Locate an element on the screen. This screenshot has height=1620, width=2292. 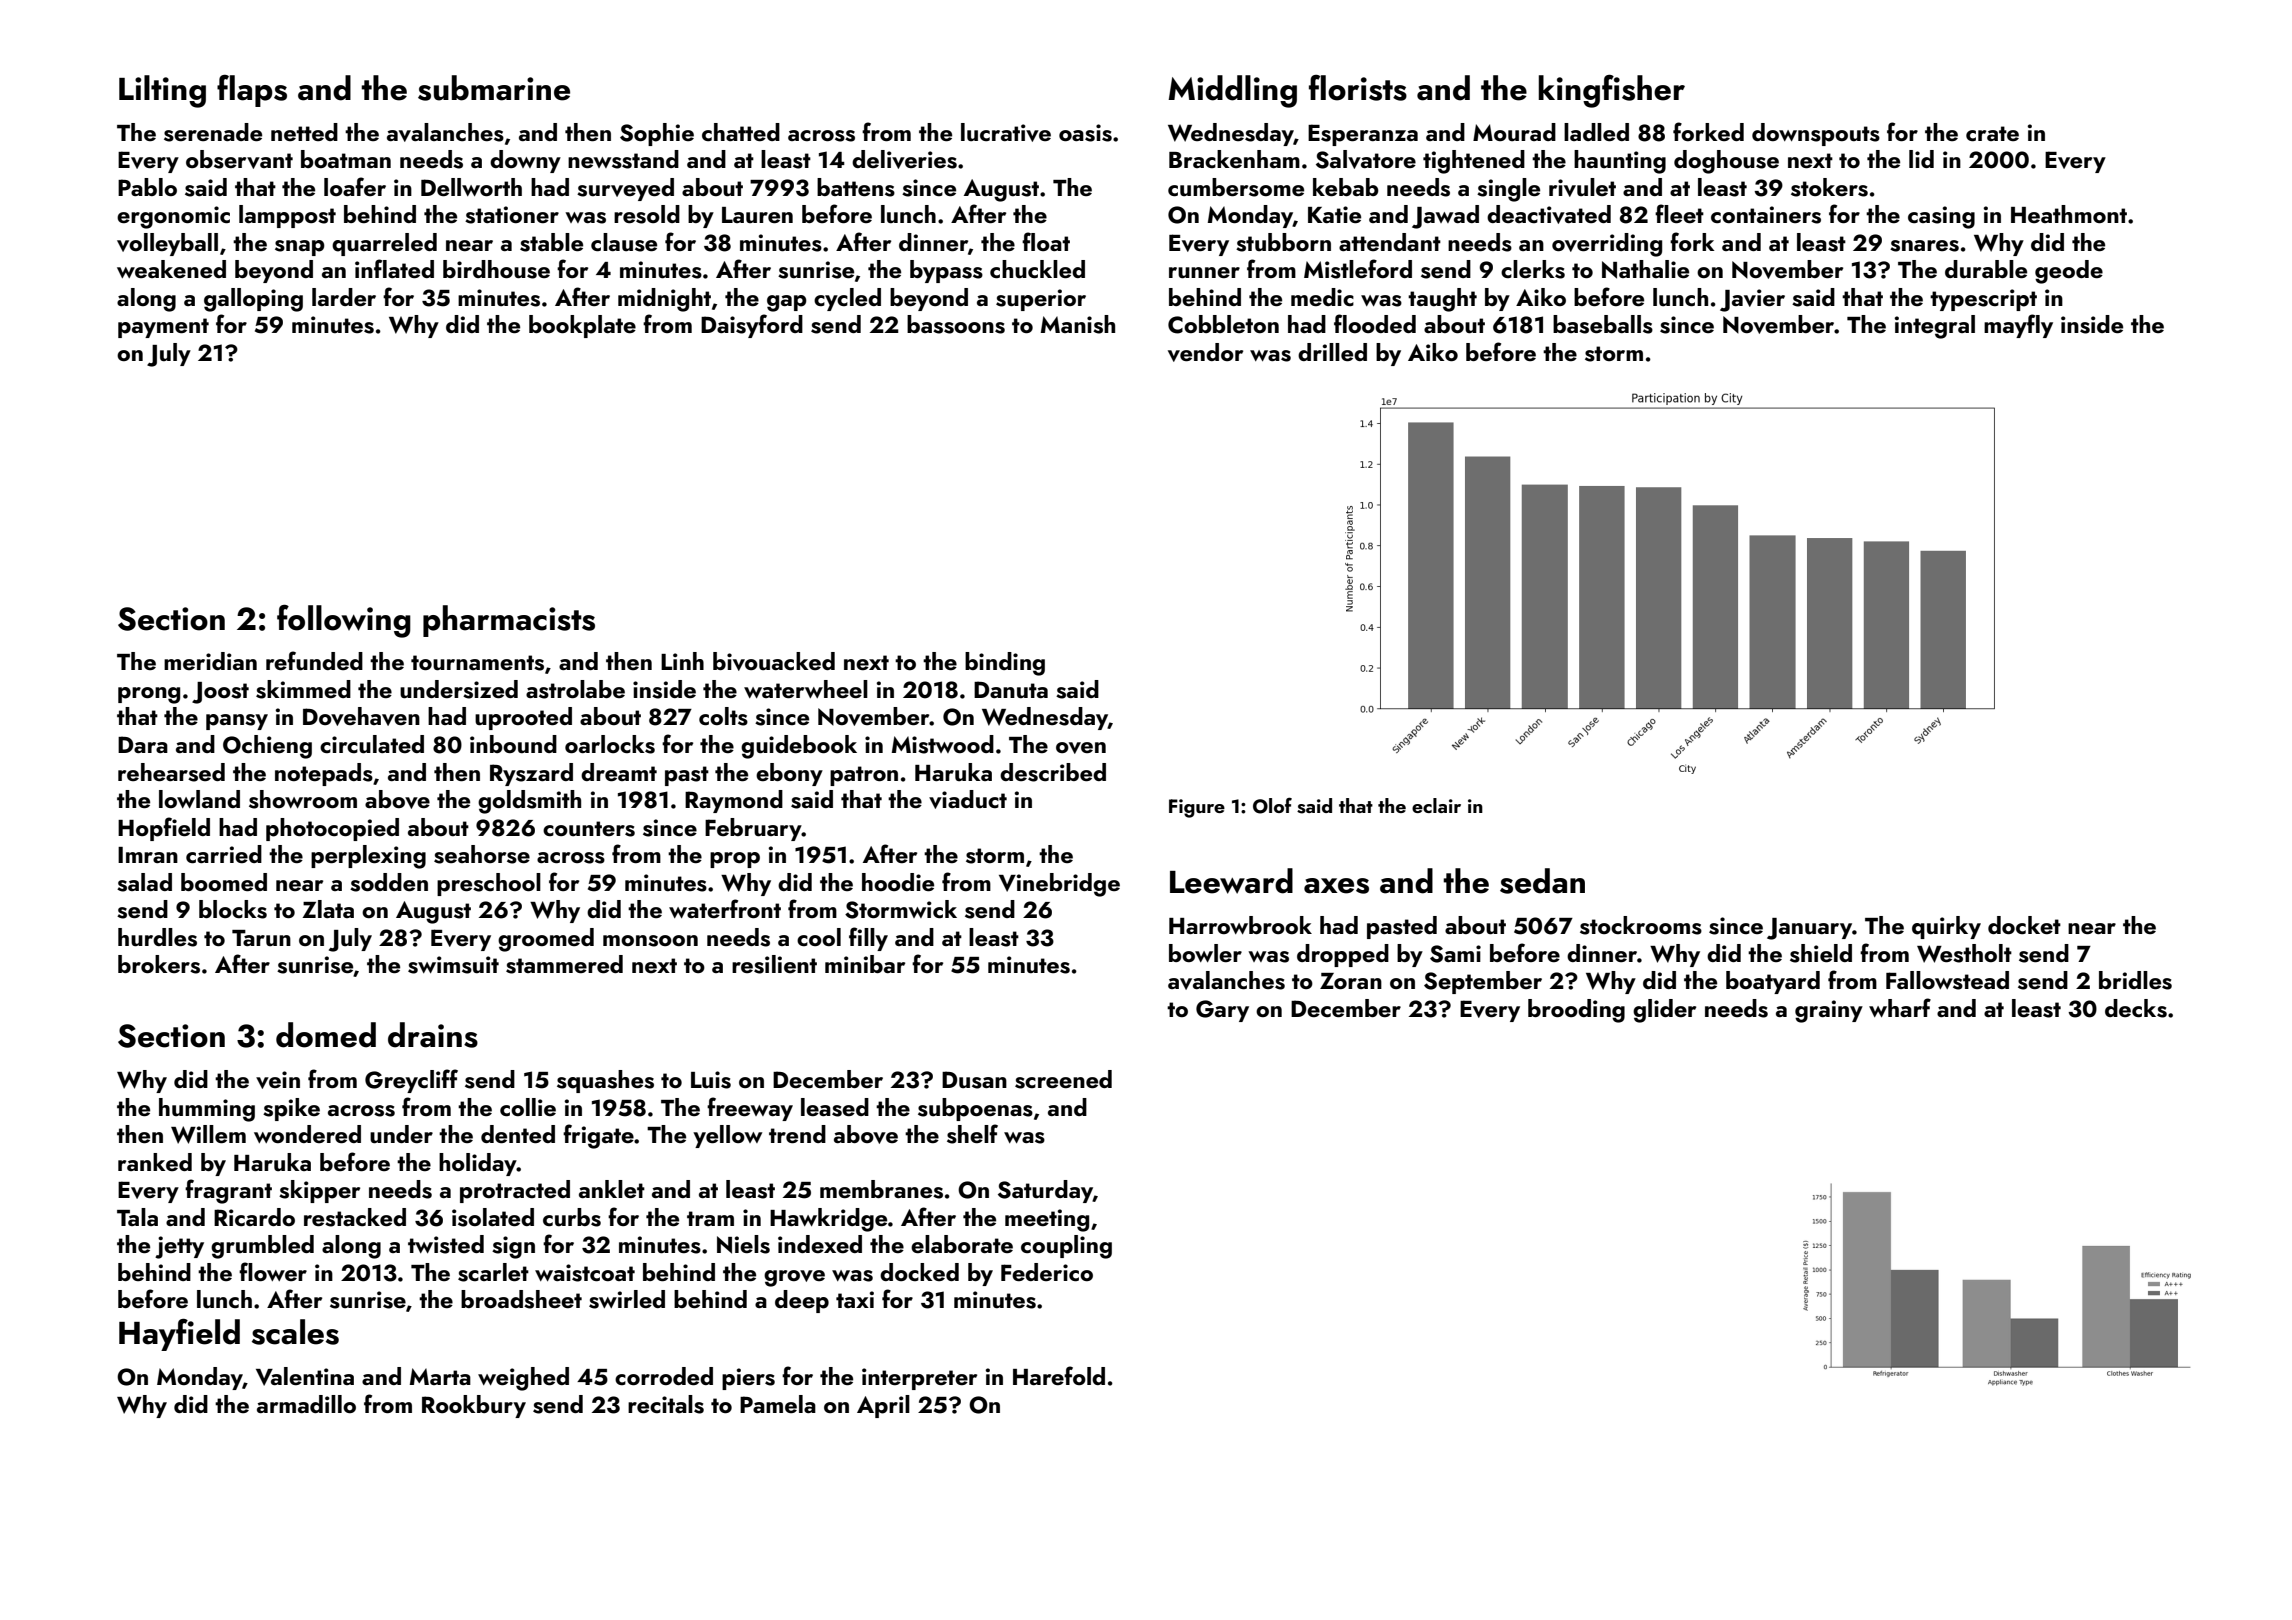
Olof is located at coordinates (1272, 805).
